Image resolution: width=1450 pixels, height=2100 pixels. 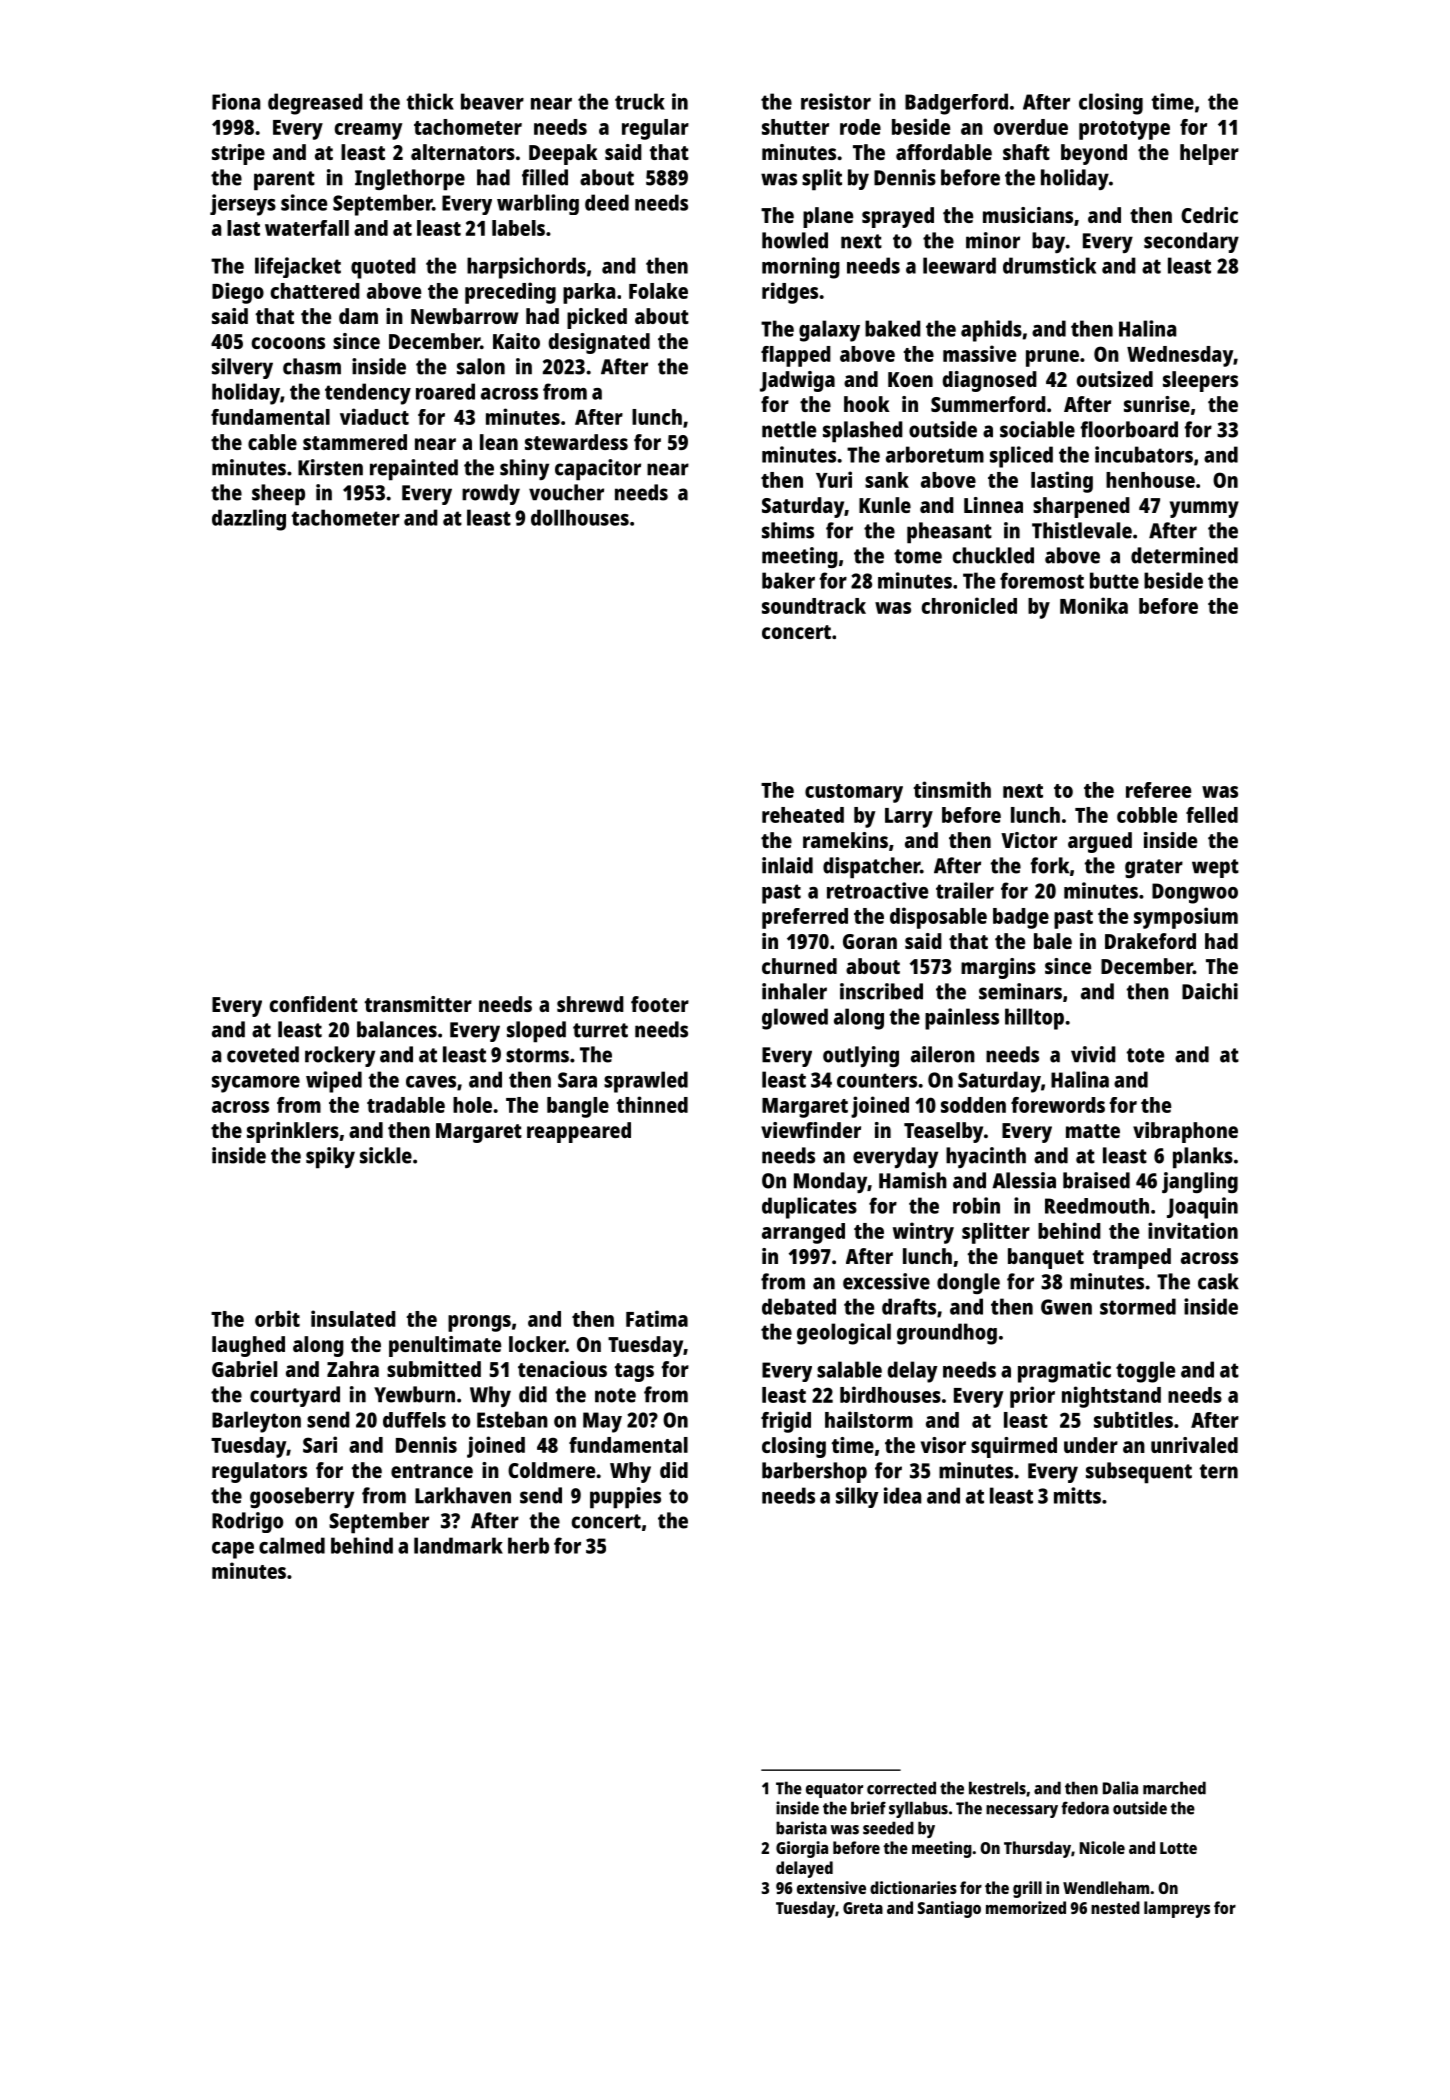 I want to click on idea, so click(x=902, y=1495).
